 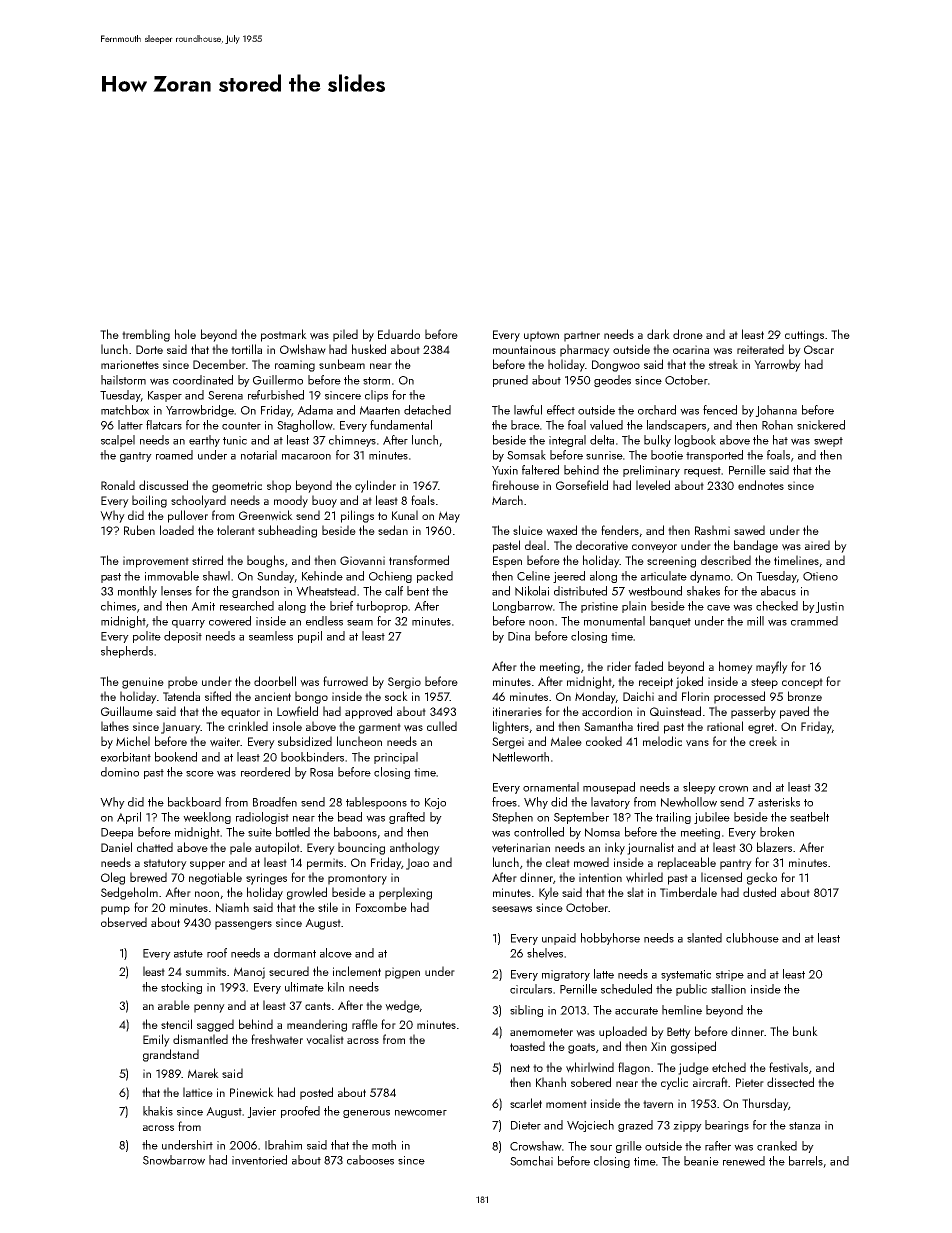 What do you see at coordinates (399, 334) in the page?
I see `Eduardo` at bounding box center [399, 334].
